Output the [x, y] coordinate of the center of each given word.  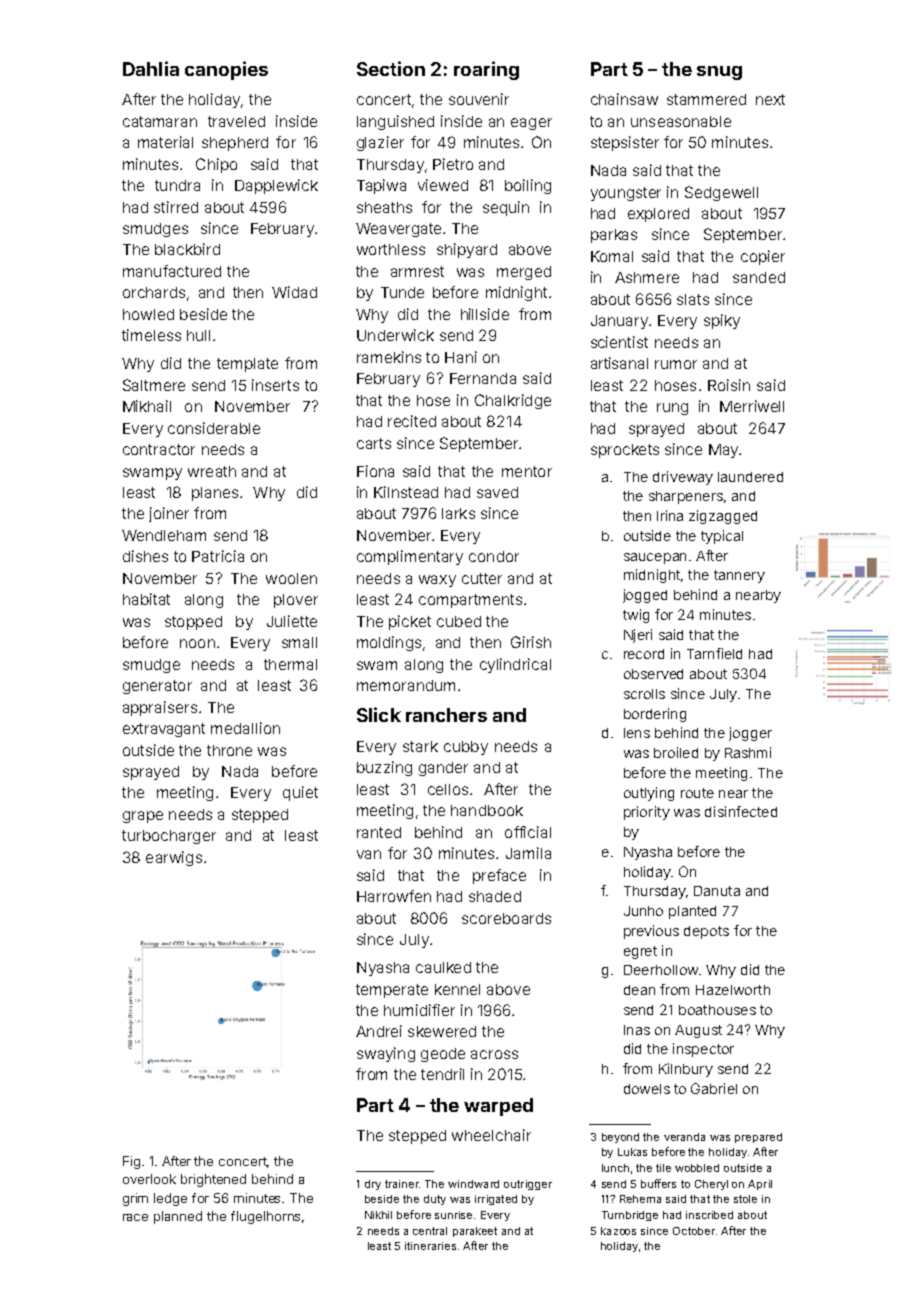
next [770, 99]
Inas [637, 1030]
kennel [457, 989]
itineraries [430, 1246]
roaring [486, 70]
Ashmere [647, 277]
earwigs [174, 858]
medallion [245, 728]
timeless [151, 335]
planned [178, 1217]
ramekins [389, 357]
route [697, 793]
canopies [226, 70]
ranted [379, 832]
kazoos [618, 1231]
